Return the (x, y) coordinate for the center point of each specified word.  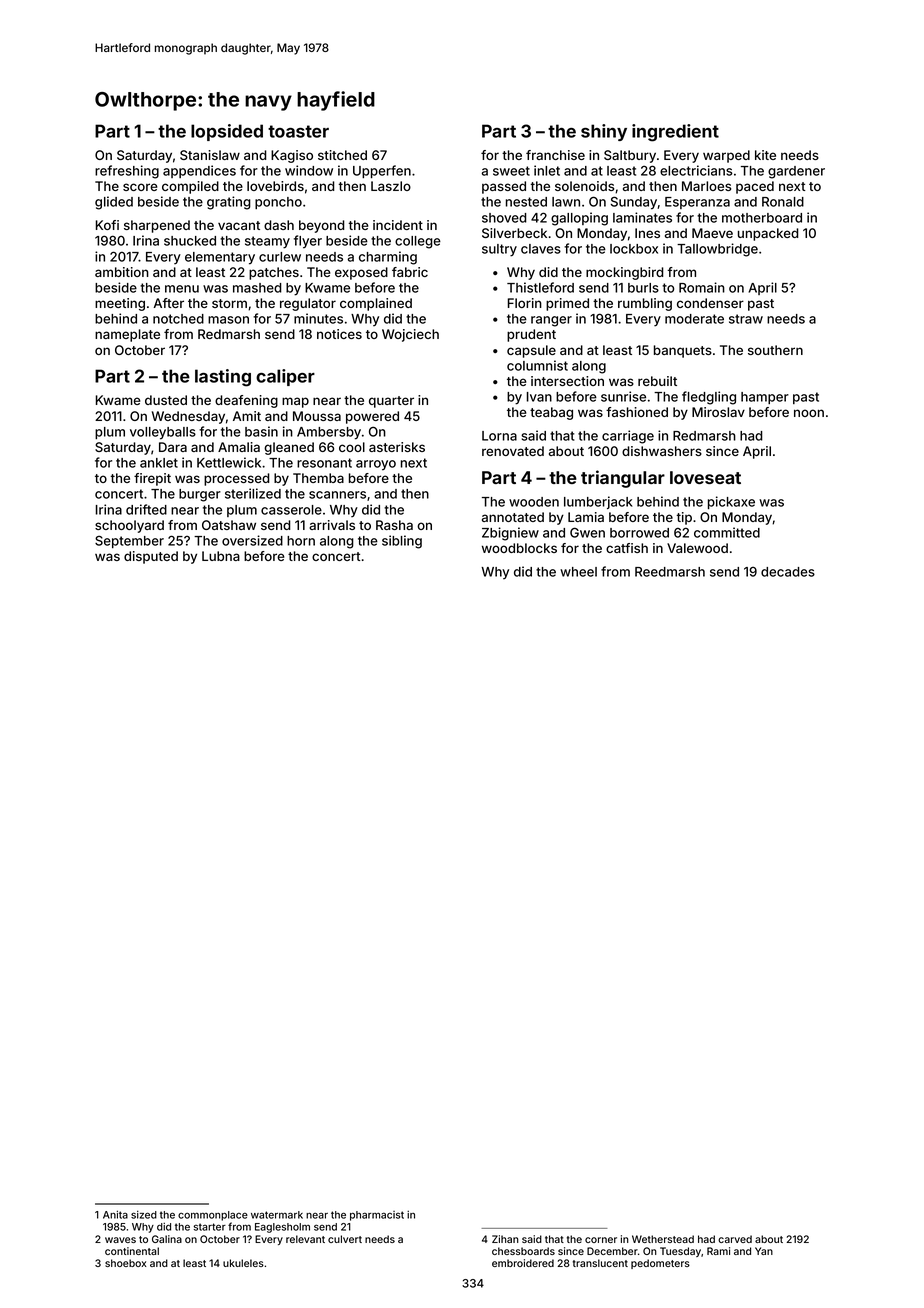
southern (775, 350)
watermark (277, 1215)
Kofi (107, 225)
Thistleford (540, 287)
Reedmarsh (670, 572)
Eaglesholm (282, 1228)
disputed (151, 557)
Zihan (505, 1239)
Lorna (499, 436)
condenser (710, 303)
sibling (402, 542)
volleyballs (163, 433)
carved (735, 1239)
